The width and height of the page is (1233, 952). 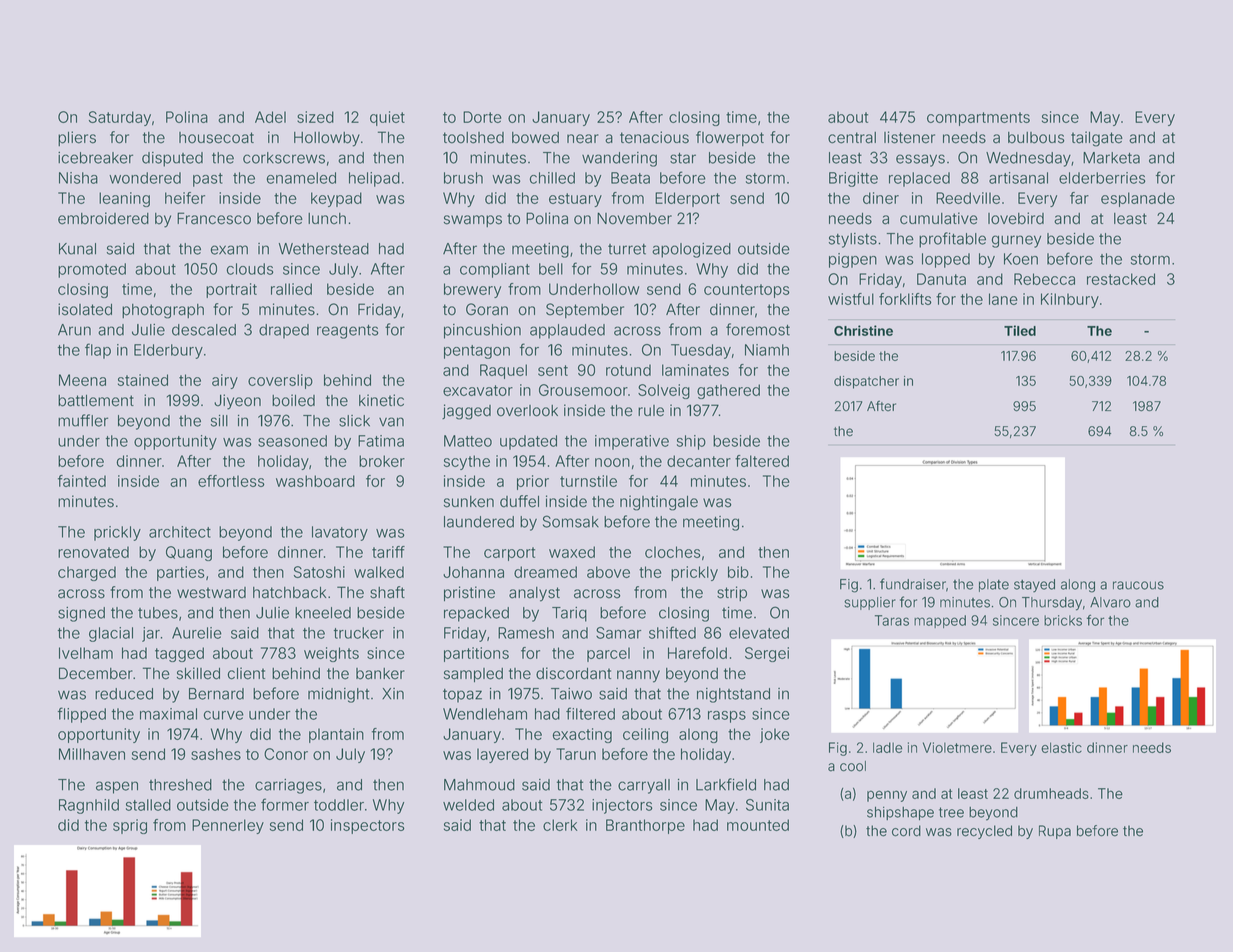 What do you see at coordinates (270, 117) in the page?
I see `Adel` at bounding box center [270, 117].
